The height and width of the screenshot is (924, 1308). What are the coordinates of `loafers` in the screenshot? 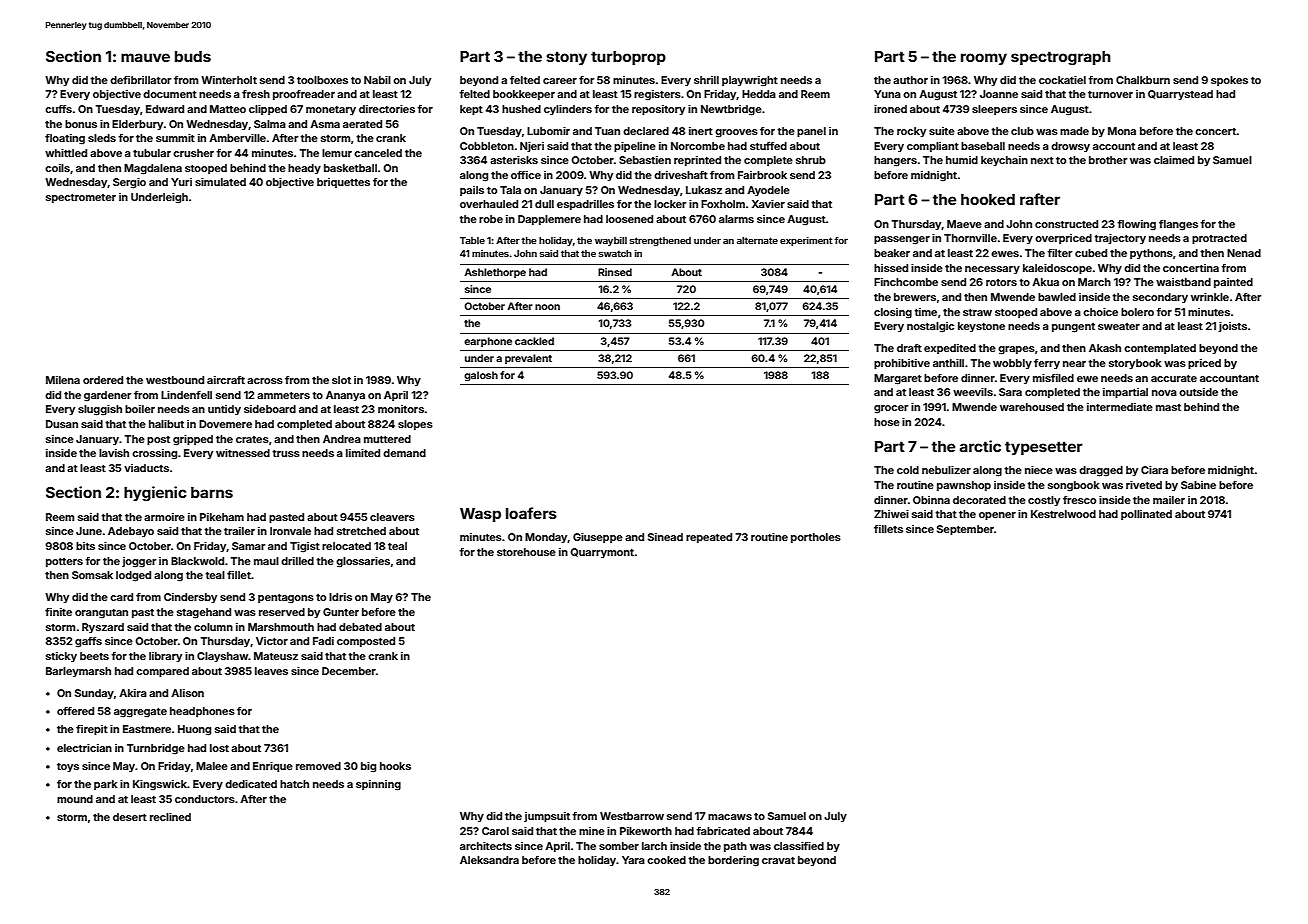 It's located at (531, 513).
